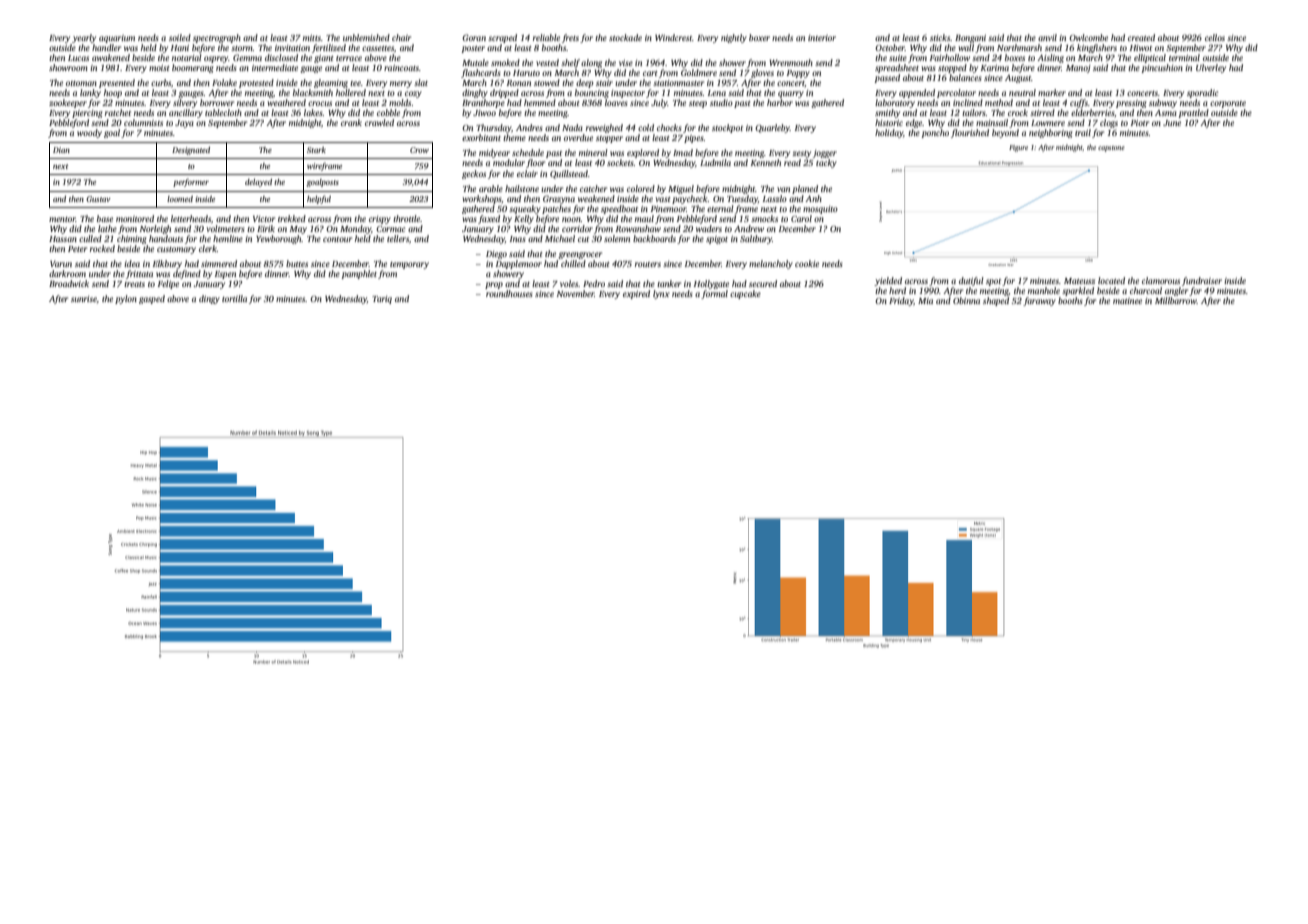  Describe the element at coordinates (580, 255) in the screenshot. I see `greengrocer` at that location.
